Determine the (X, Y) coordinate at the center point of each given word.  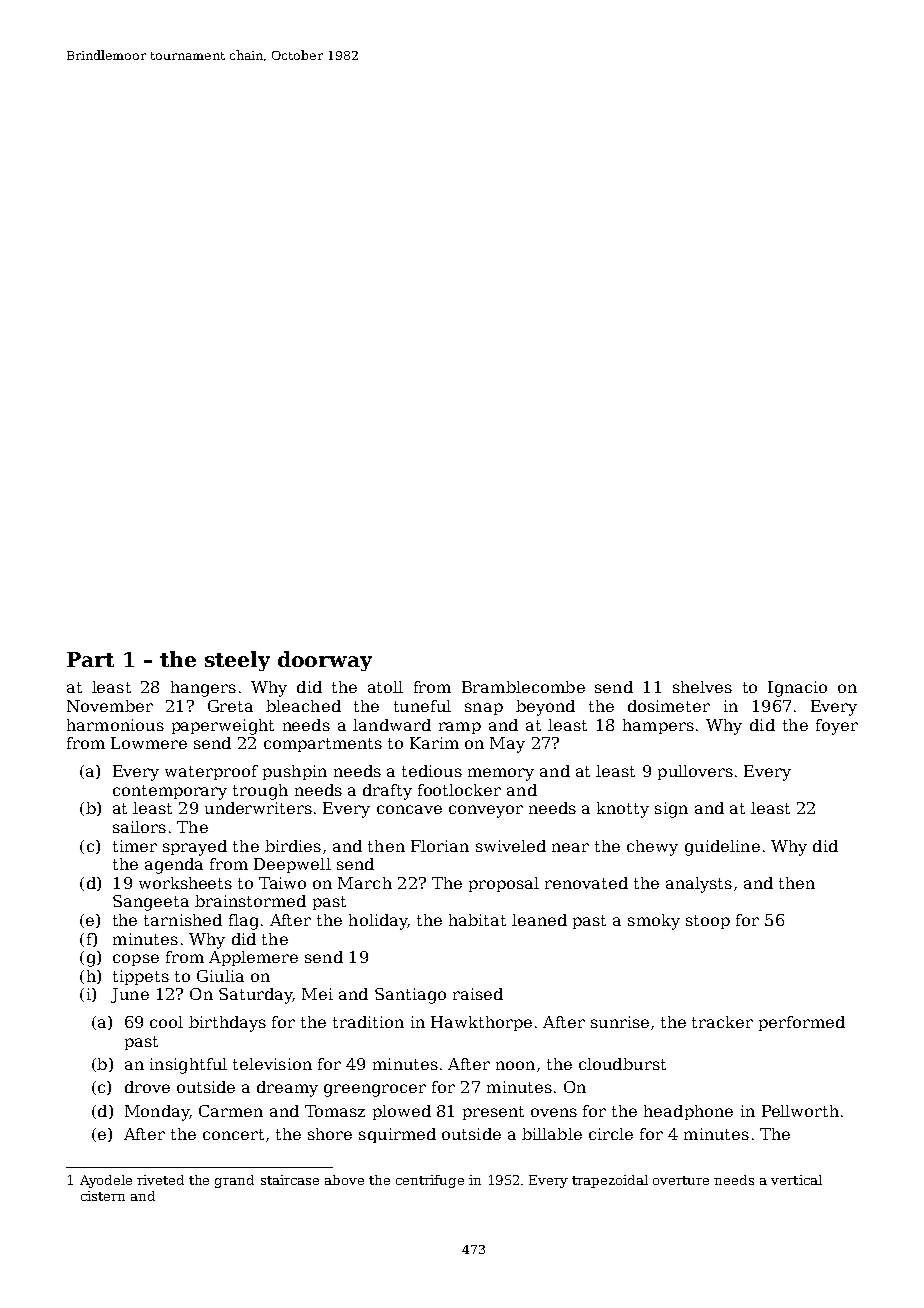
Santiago (410, 996)
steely (237, 661)
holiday (378, 922)
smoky (654, 922)
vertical (796, 1180)
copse (136, 960)
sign (671, 810)
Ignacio (797, 689)
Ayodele (106, 1181)
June (130, 995)
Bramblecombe (523, 687)
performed (802, 1023)
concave (409, 809)
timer (135, 846)
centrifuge (430, 1181)
